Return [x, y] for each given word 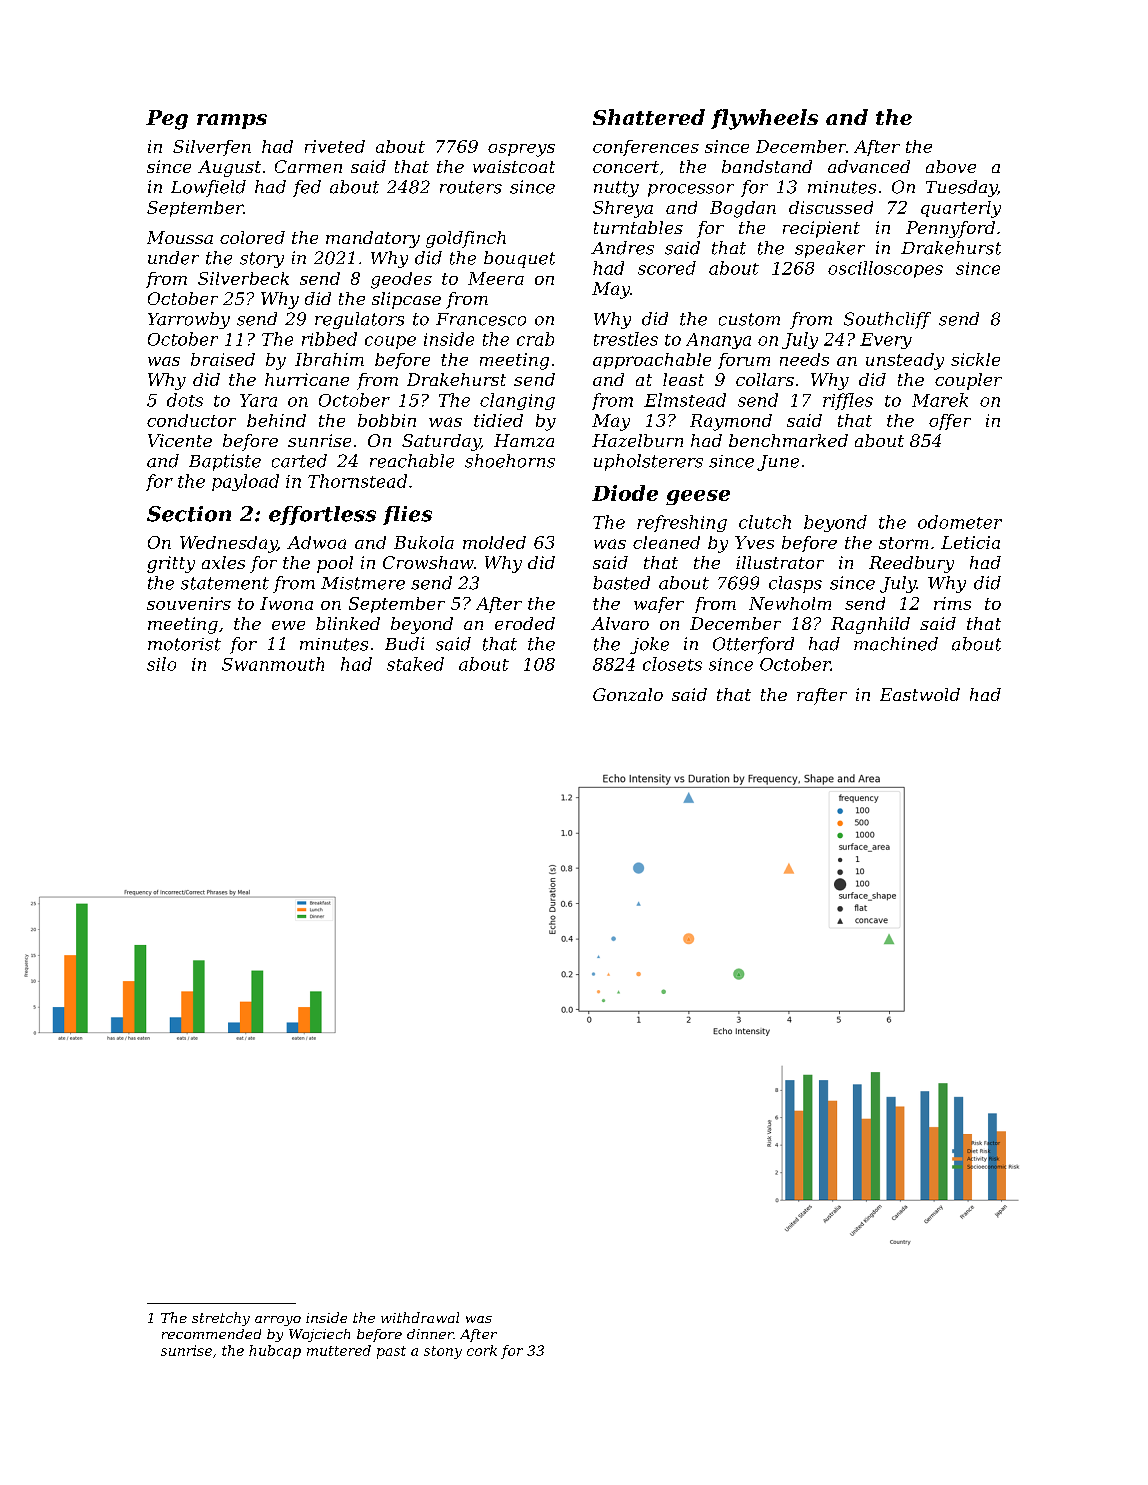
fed [307, 188]
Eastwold [920, 694]
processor [691, 190]
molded [494, 542]
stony [443, 1352]
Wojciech [319, 1335]
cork [482, 1350]
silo [161, 664]
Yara [258, 400]
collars [765, 379]
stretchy [221, 1319]
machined [896, 644]
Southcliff [887, 320]
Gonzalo [628, 694]
